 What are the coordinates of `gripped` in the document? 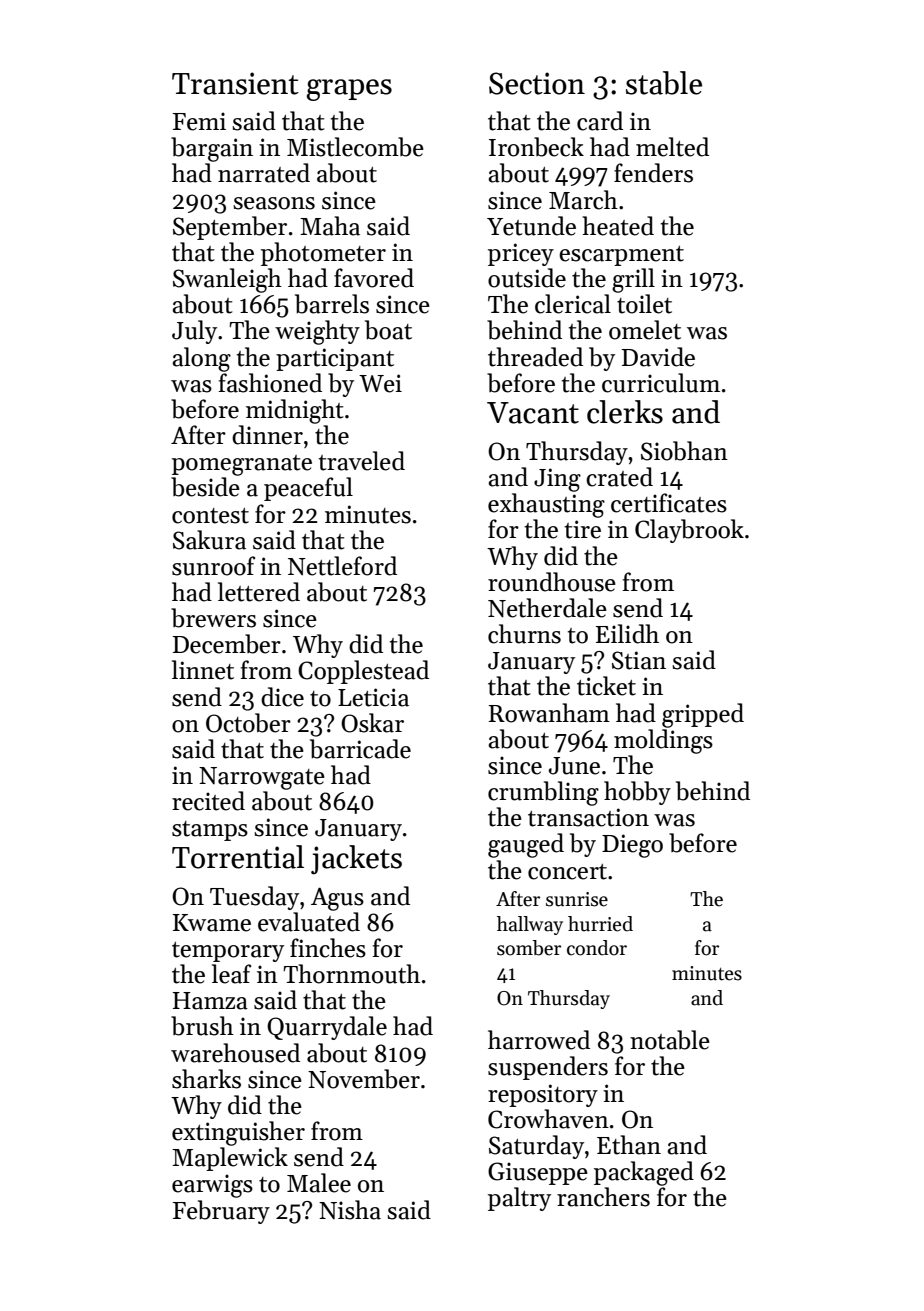 It's located at (703, 715).
